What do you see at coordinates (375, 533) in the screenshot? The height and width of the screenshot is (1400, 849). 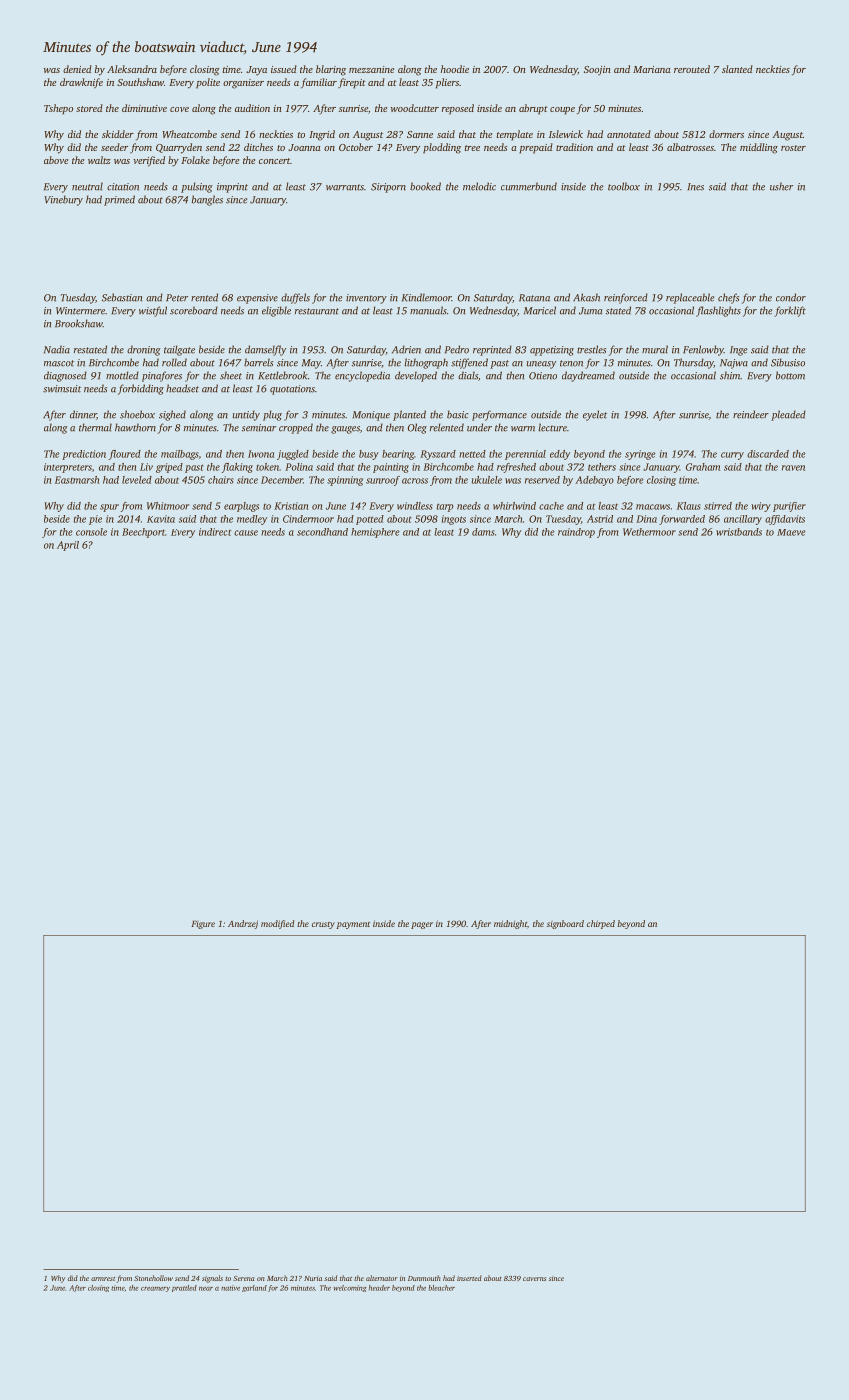 I see `hemisphere` at bounding box center [375, 533].
